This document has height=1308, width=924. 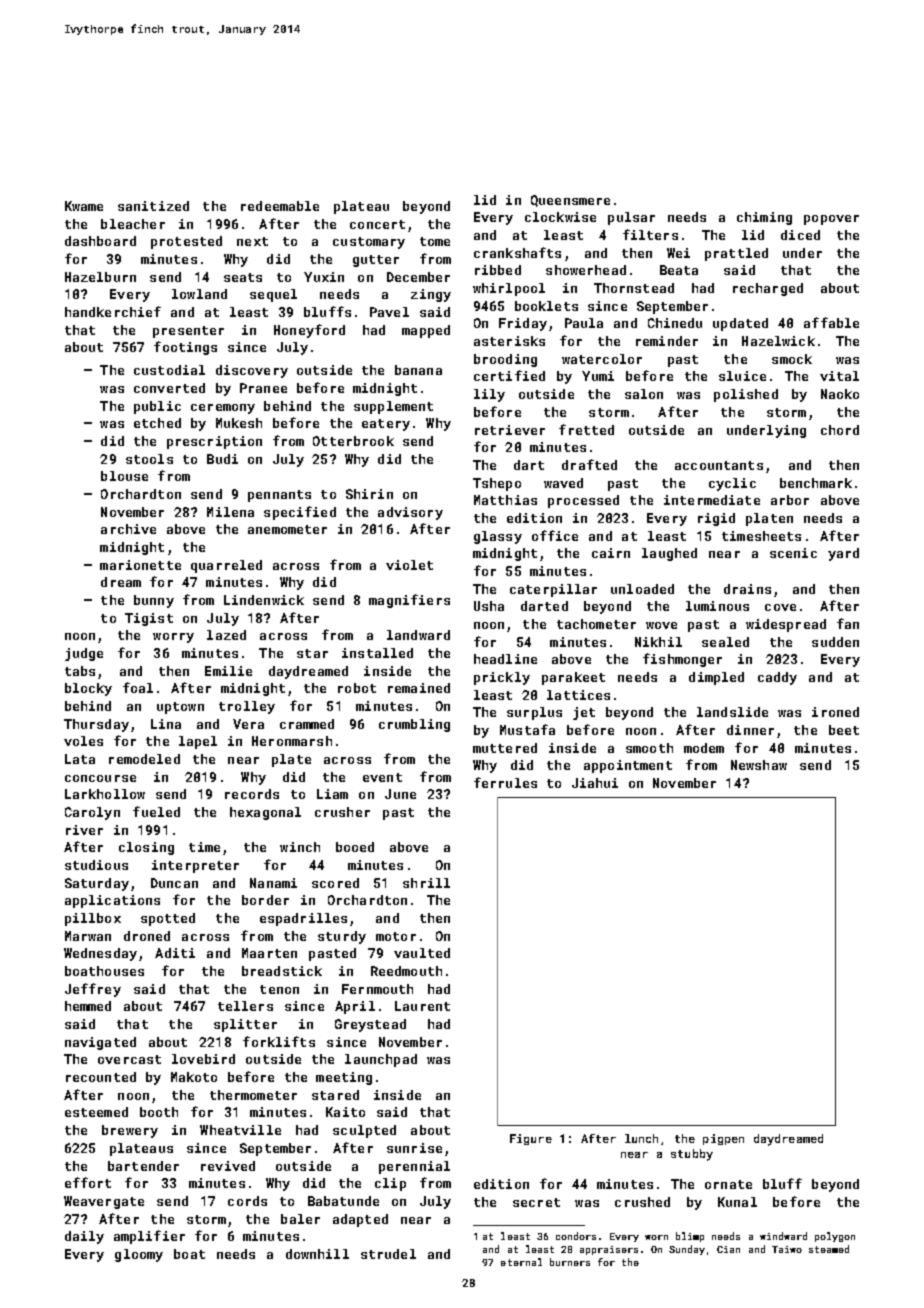 I want to click on blouse, so click(x=124, y=476).
